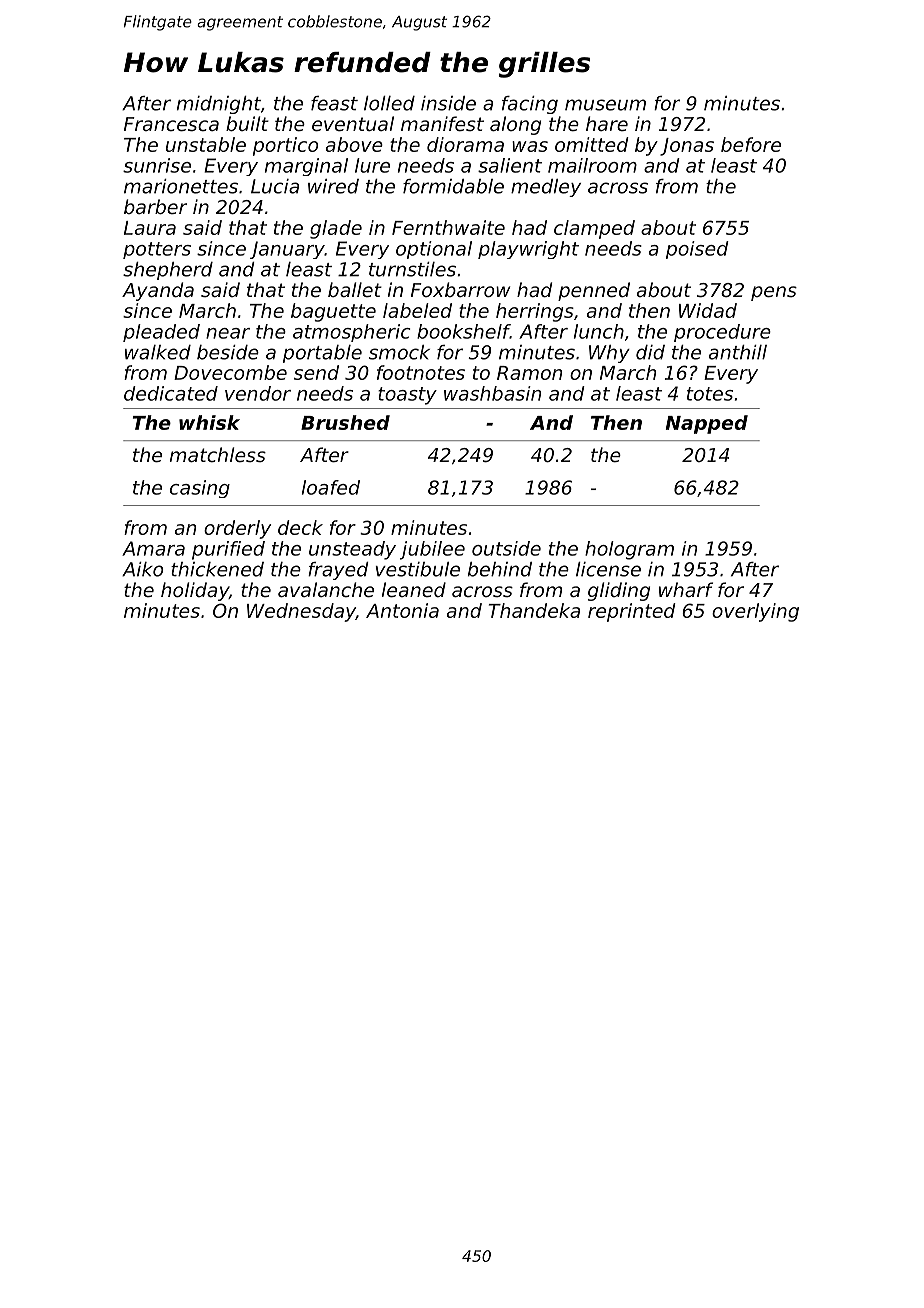  I want to click on totes, so click(710, 394).
